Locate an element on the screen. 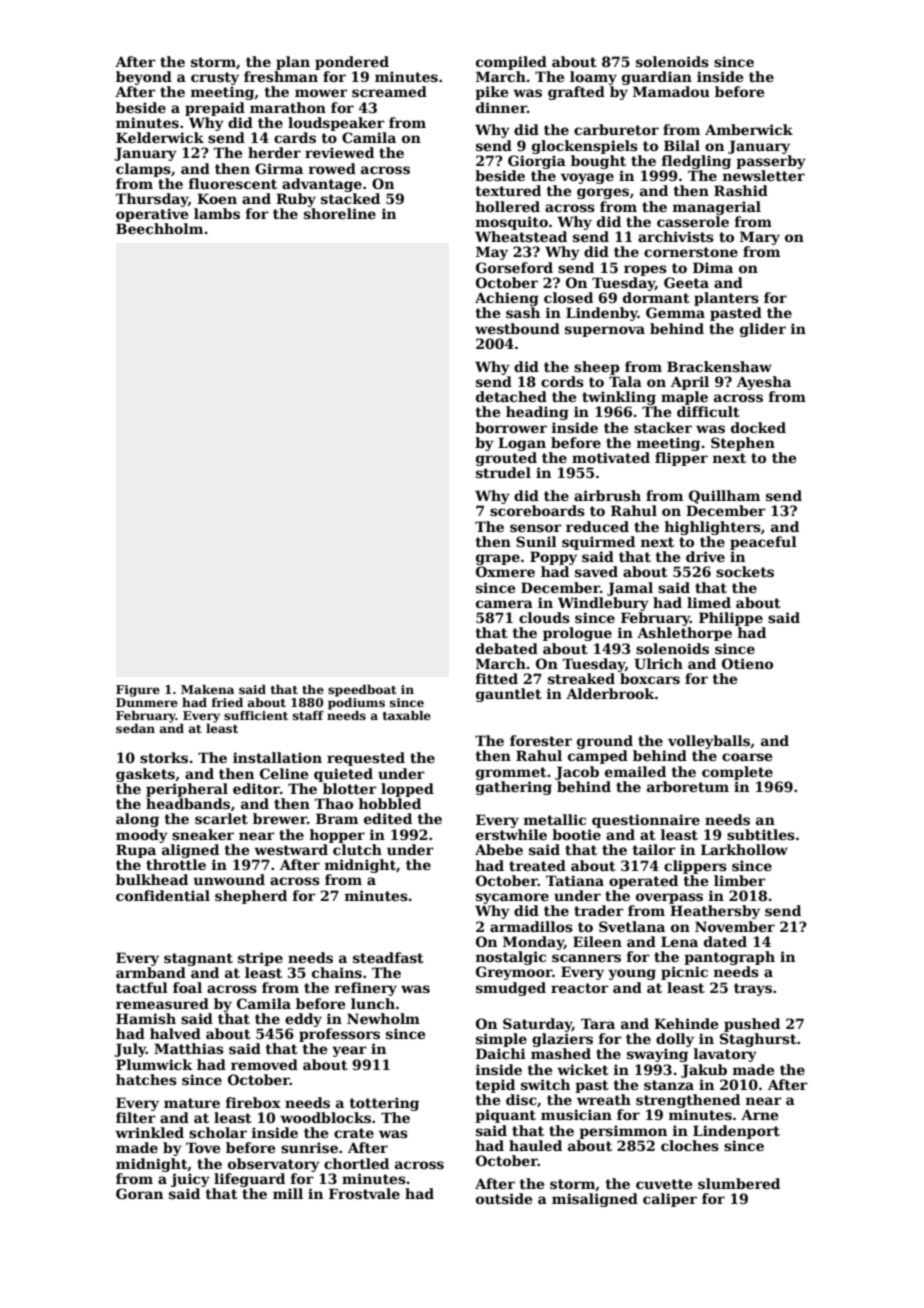 The height and width of the screenshot is (1308, 924). dinner is located at coordinates (501, 107).
